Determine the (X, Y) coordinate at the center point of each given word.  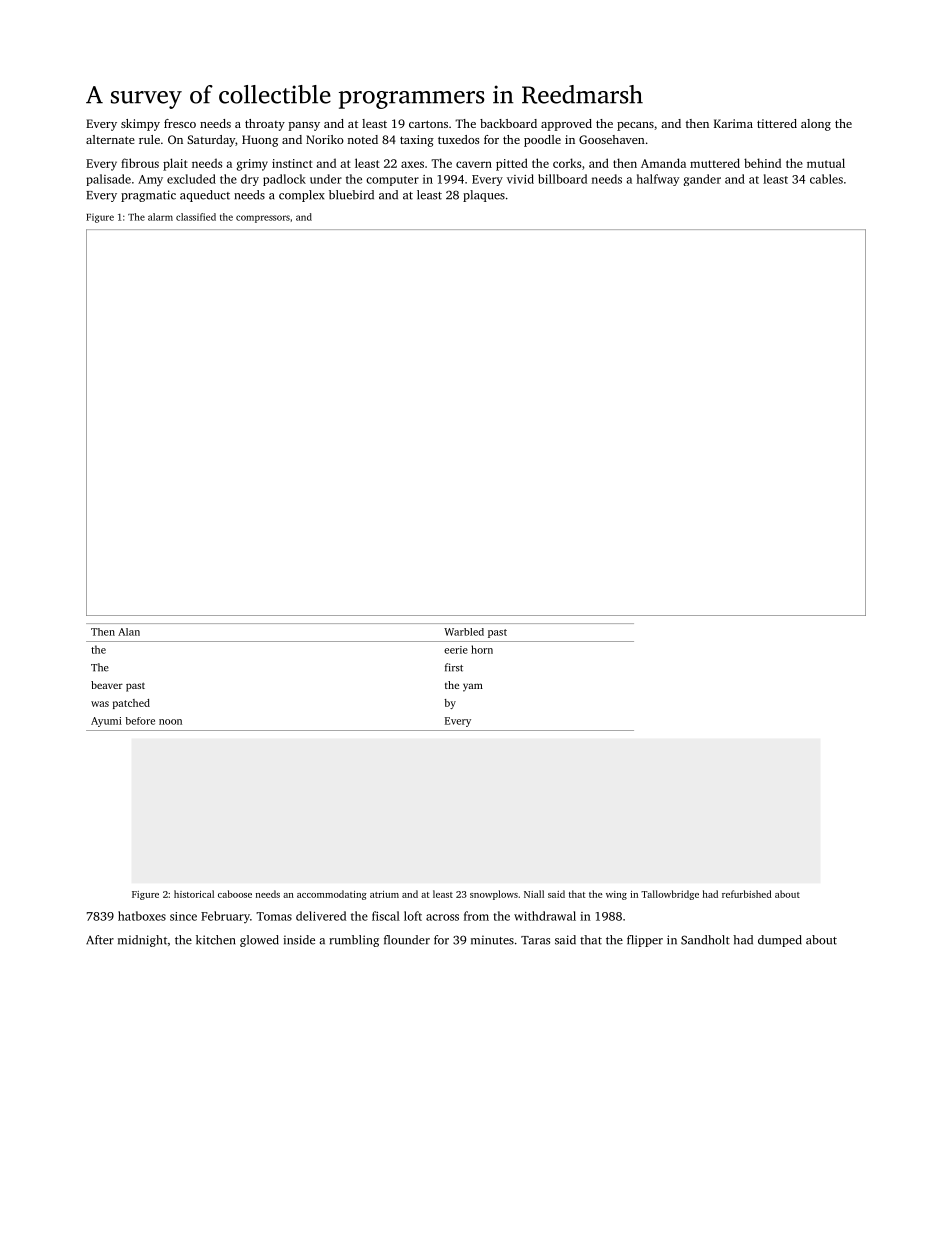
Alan (129, 632)
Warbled (464, 632)
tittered (777, 123)
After (100, 940)
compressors (263, 219)
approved (566, 125)
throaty (265, 125)
